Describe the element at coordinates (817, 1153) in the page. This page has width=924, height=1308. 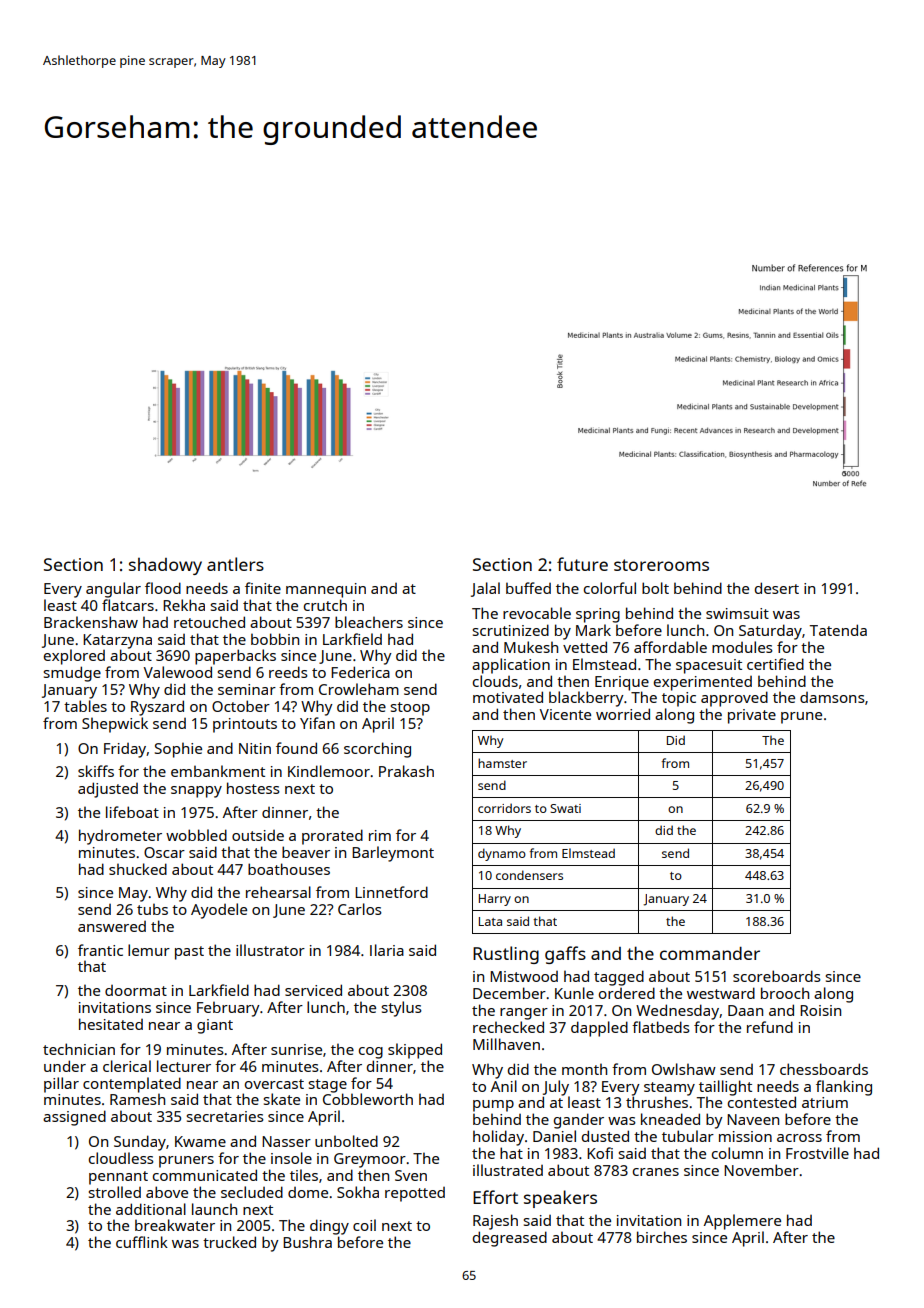
I see `Frostville` at that location.
